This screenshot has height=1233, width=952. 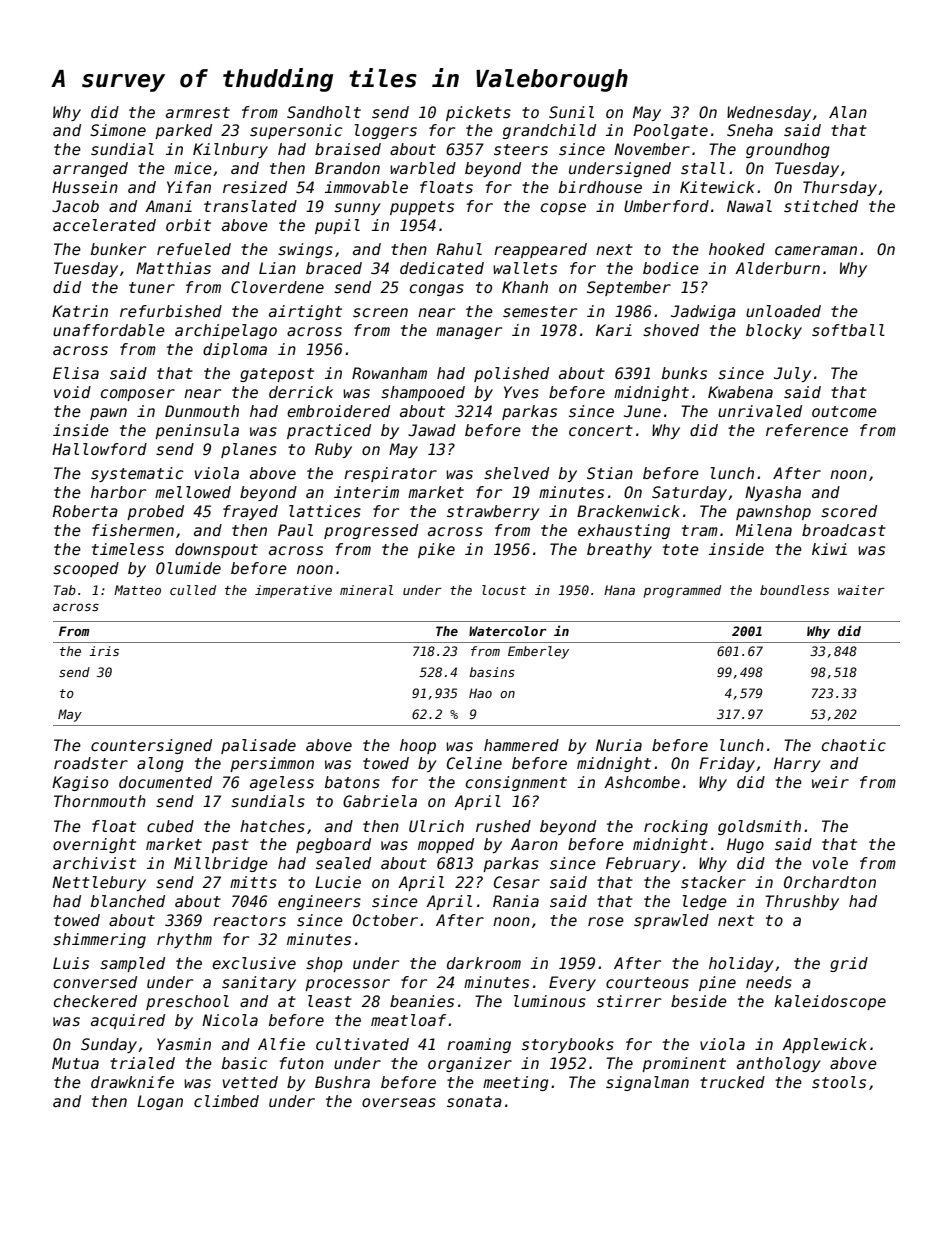 What do you see at coordinates (492, 672) in the screenshot?
I see `basins` at bounding box center [492, 672].
